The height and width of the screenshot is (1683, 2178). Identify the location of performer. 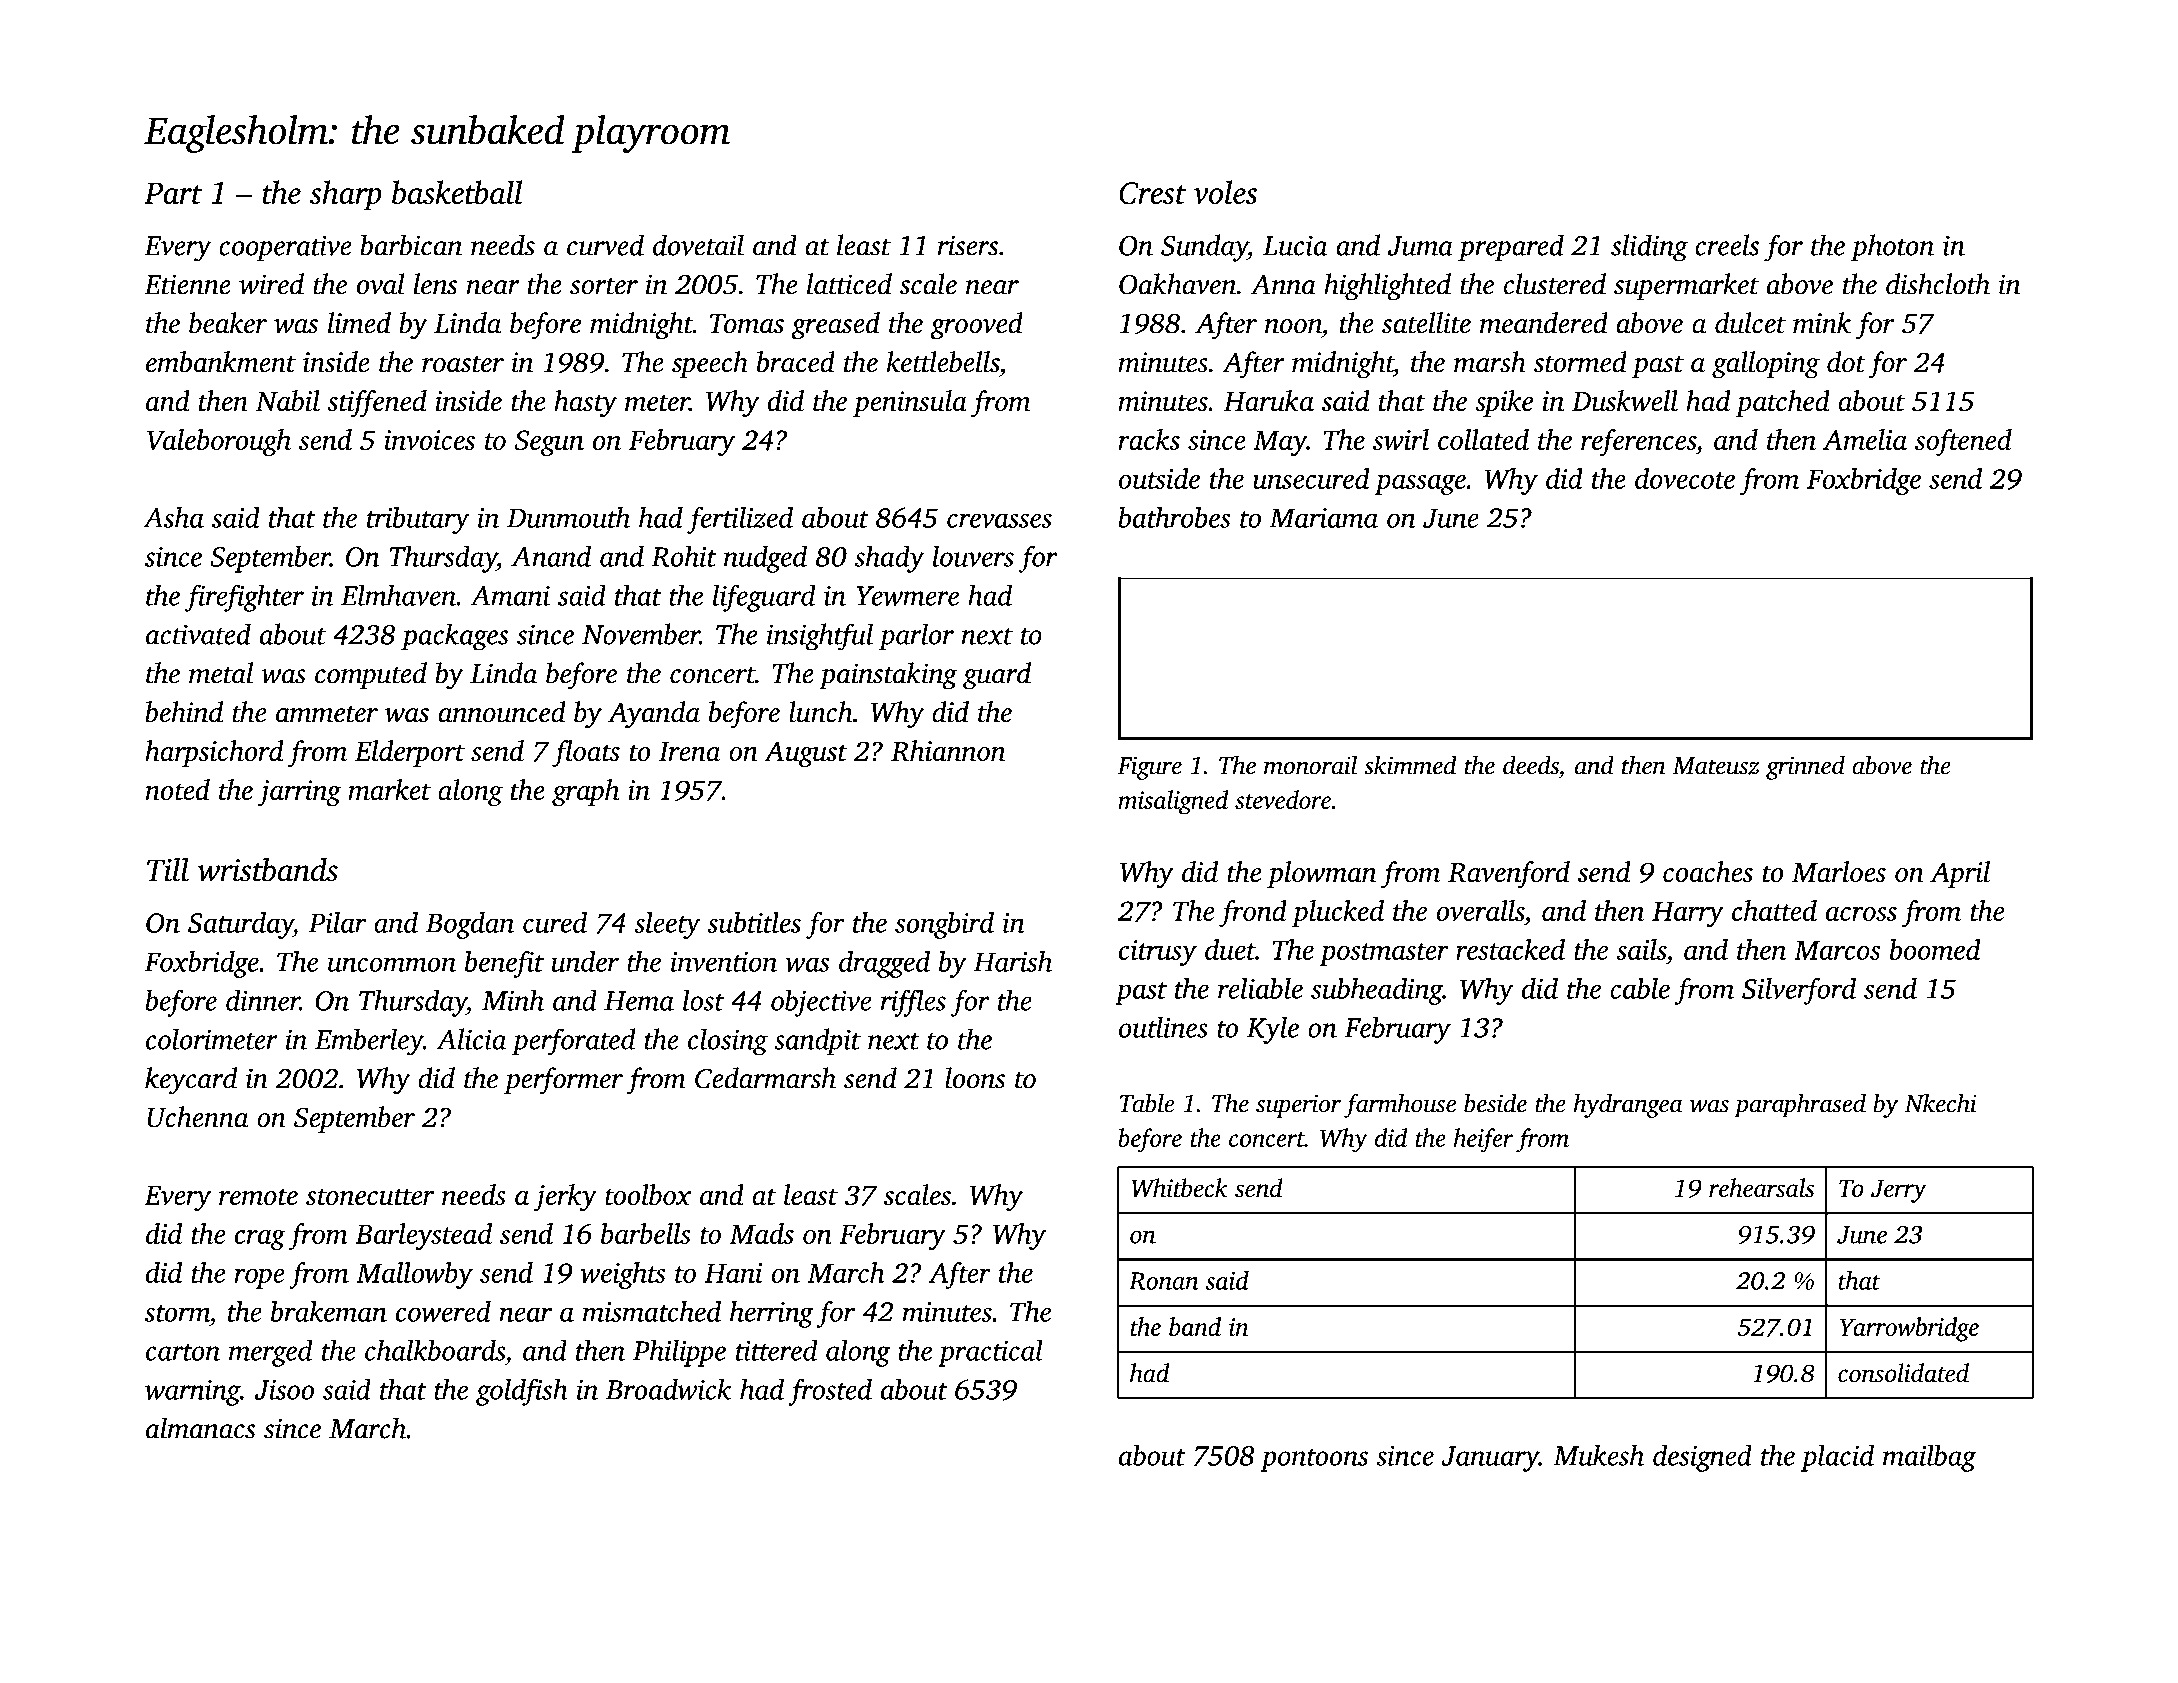
(563, 1081).
